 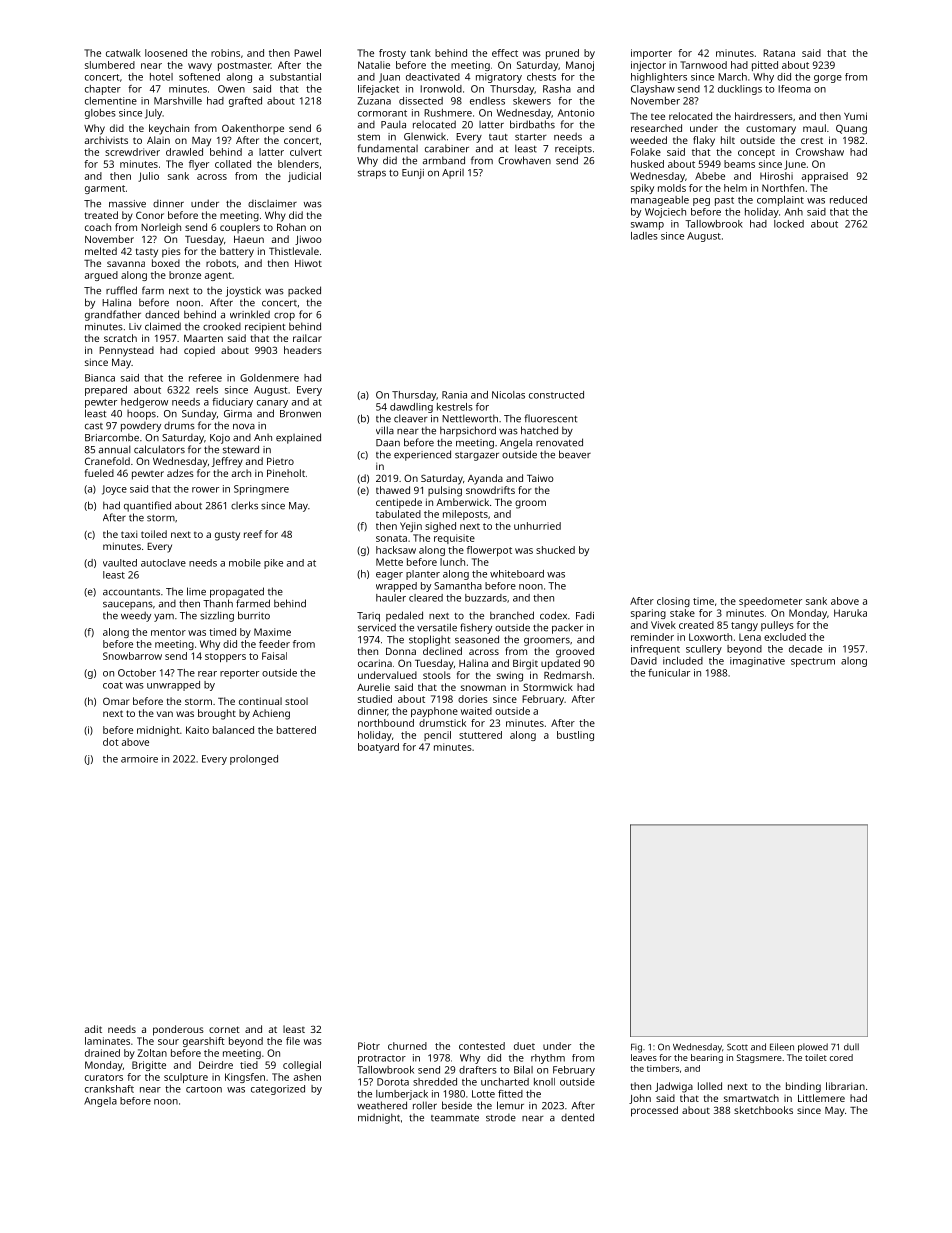 What do you see at coordinates (93, 1029) in the page?
I see `adit` at bounding box center [93, 1029].
